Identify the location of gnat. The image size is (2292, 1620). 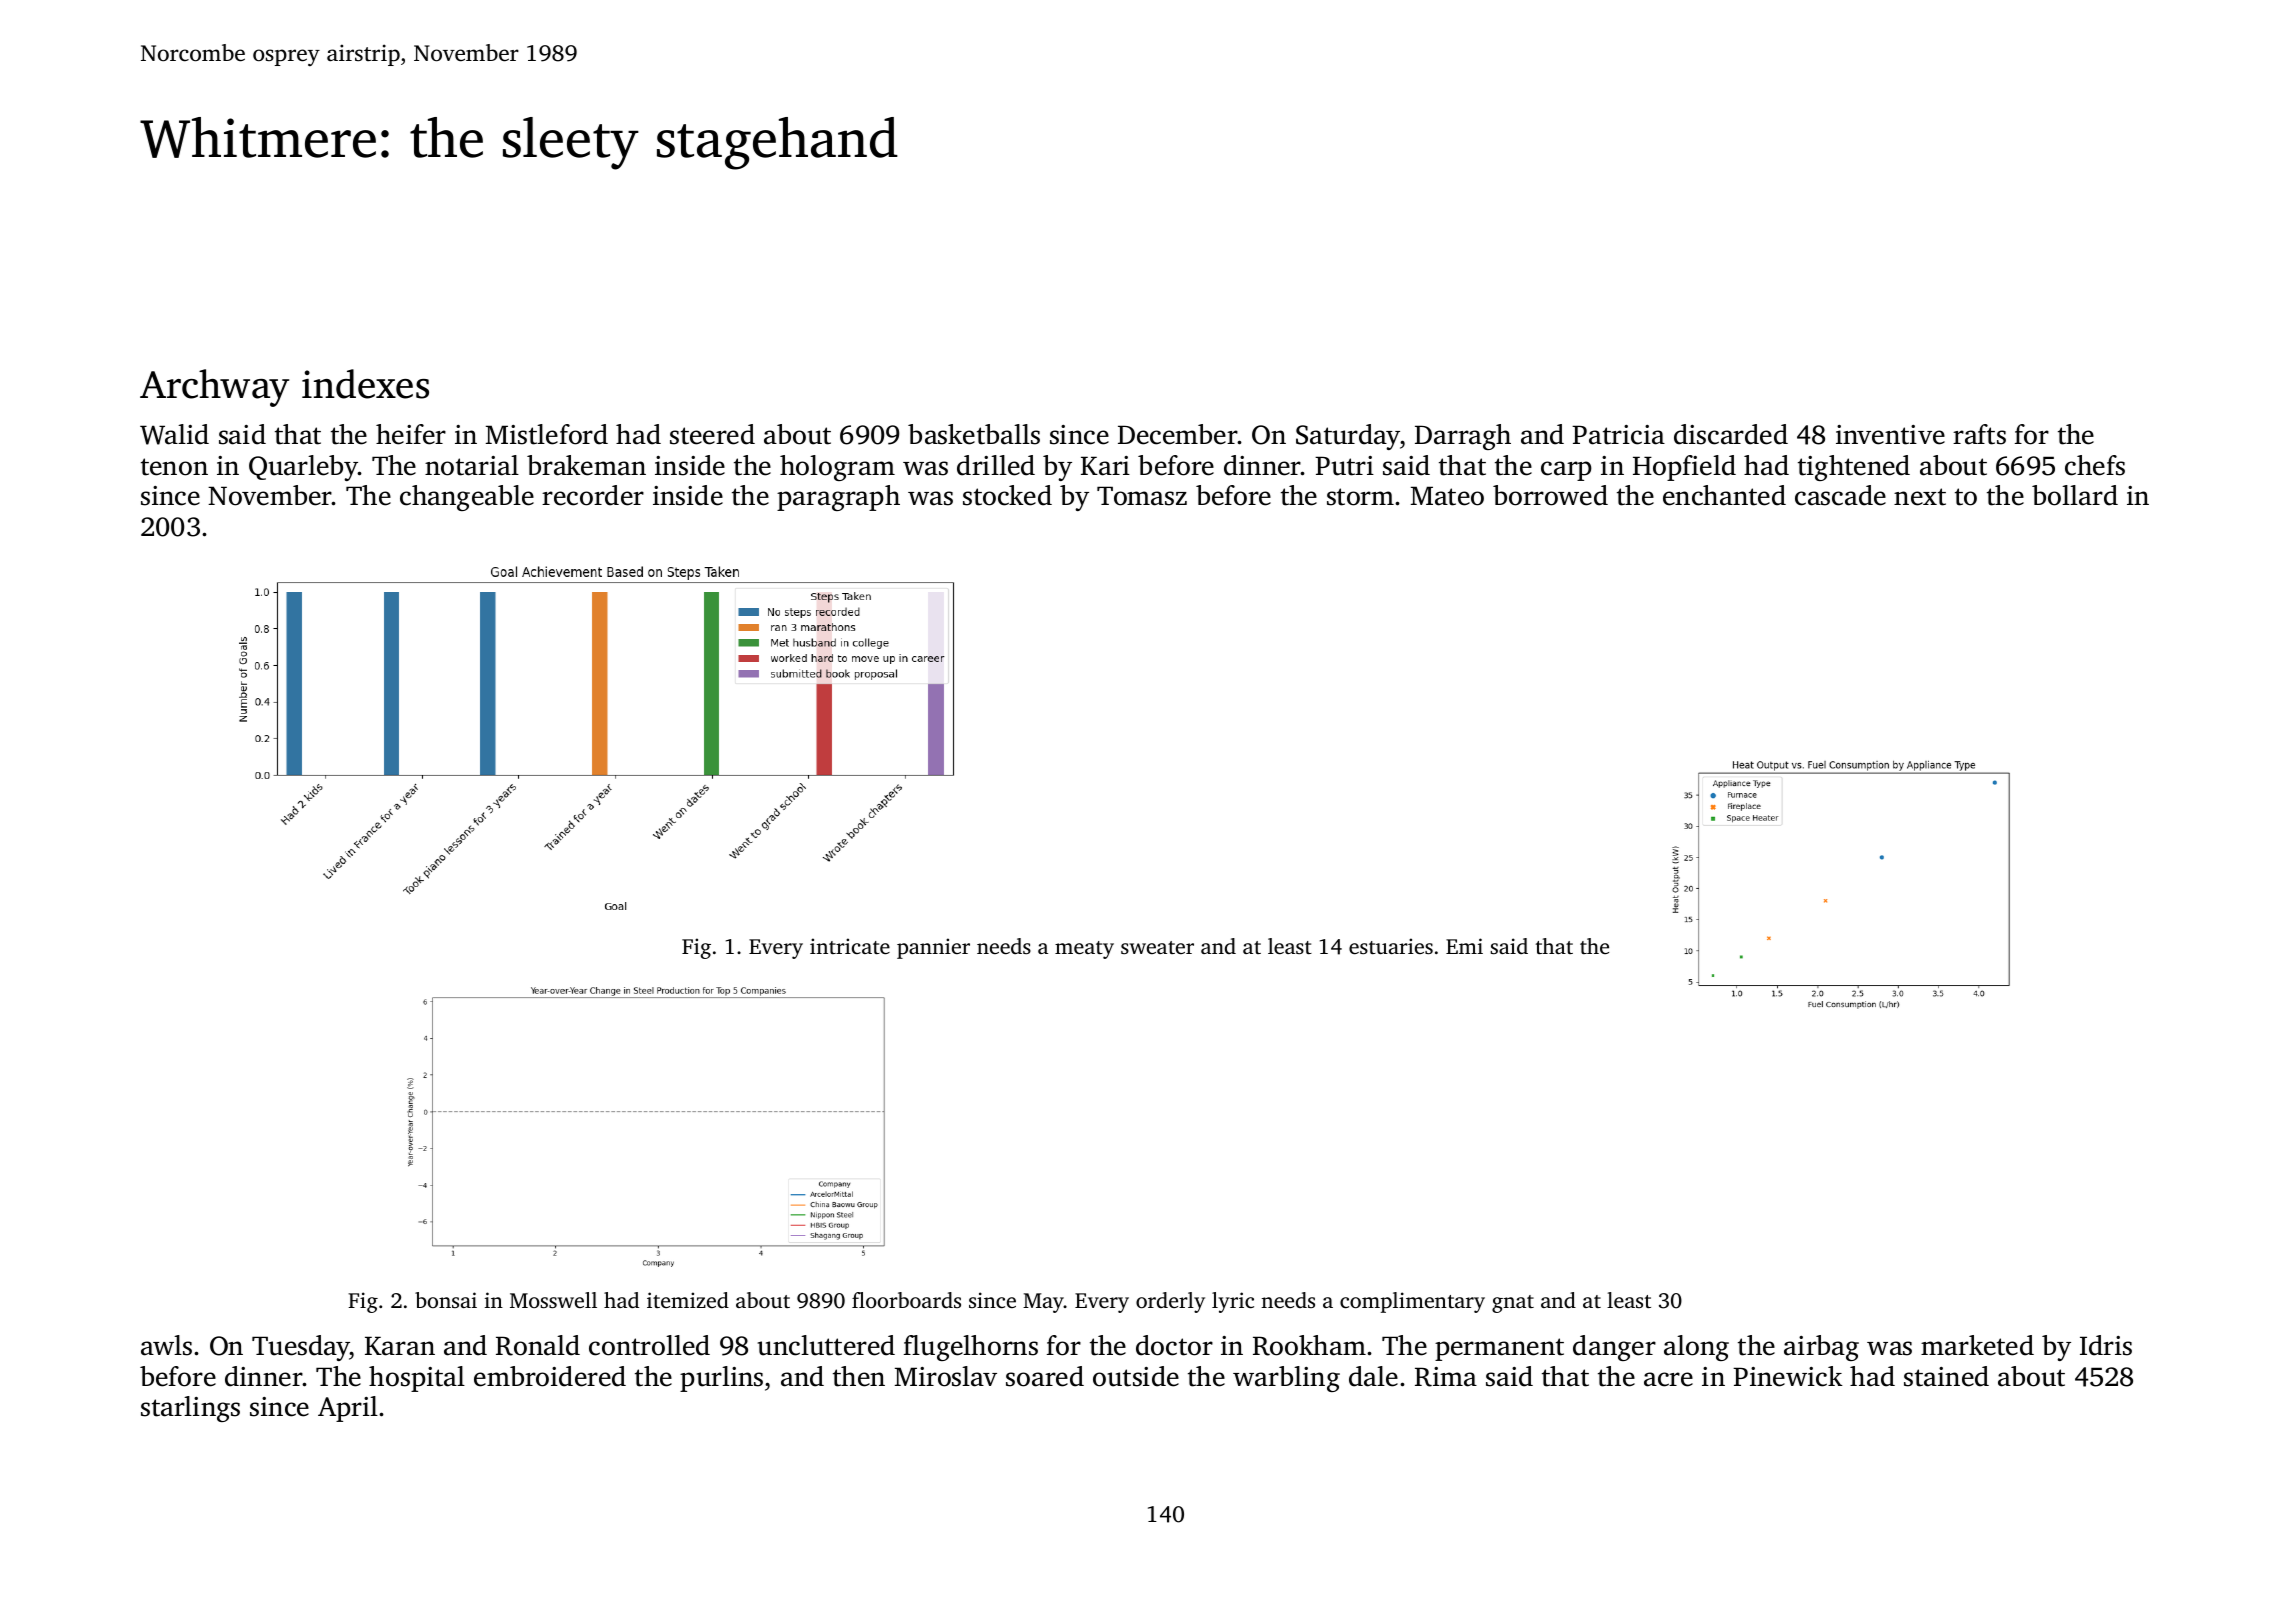
(1513, 1304).
